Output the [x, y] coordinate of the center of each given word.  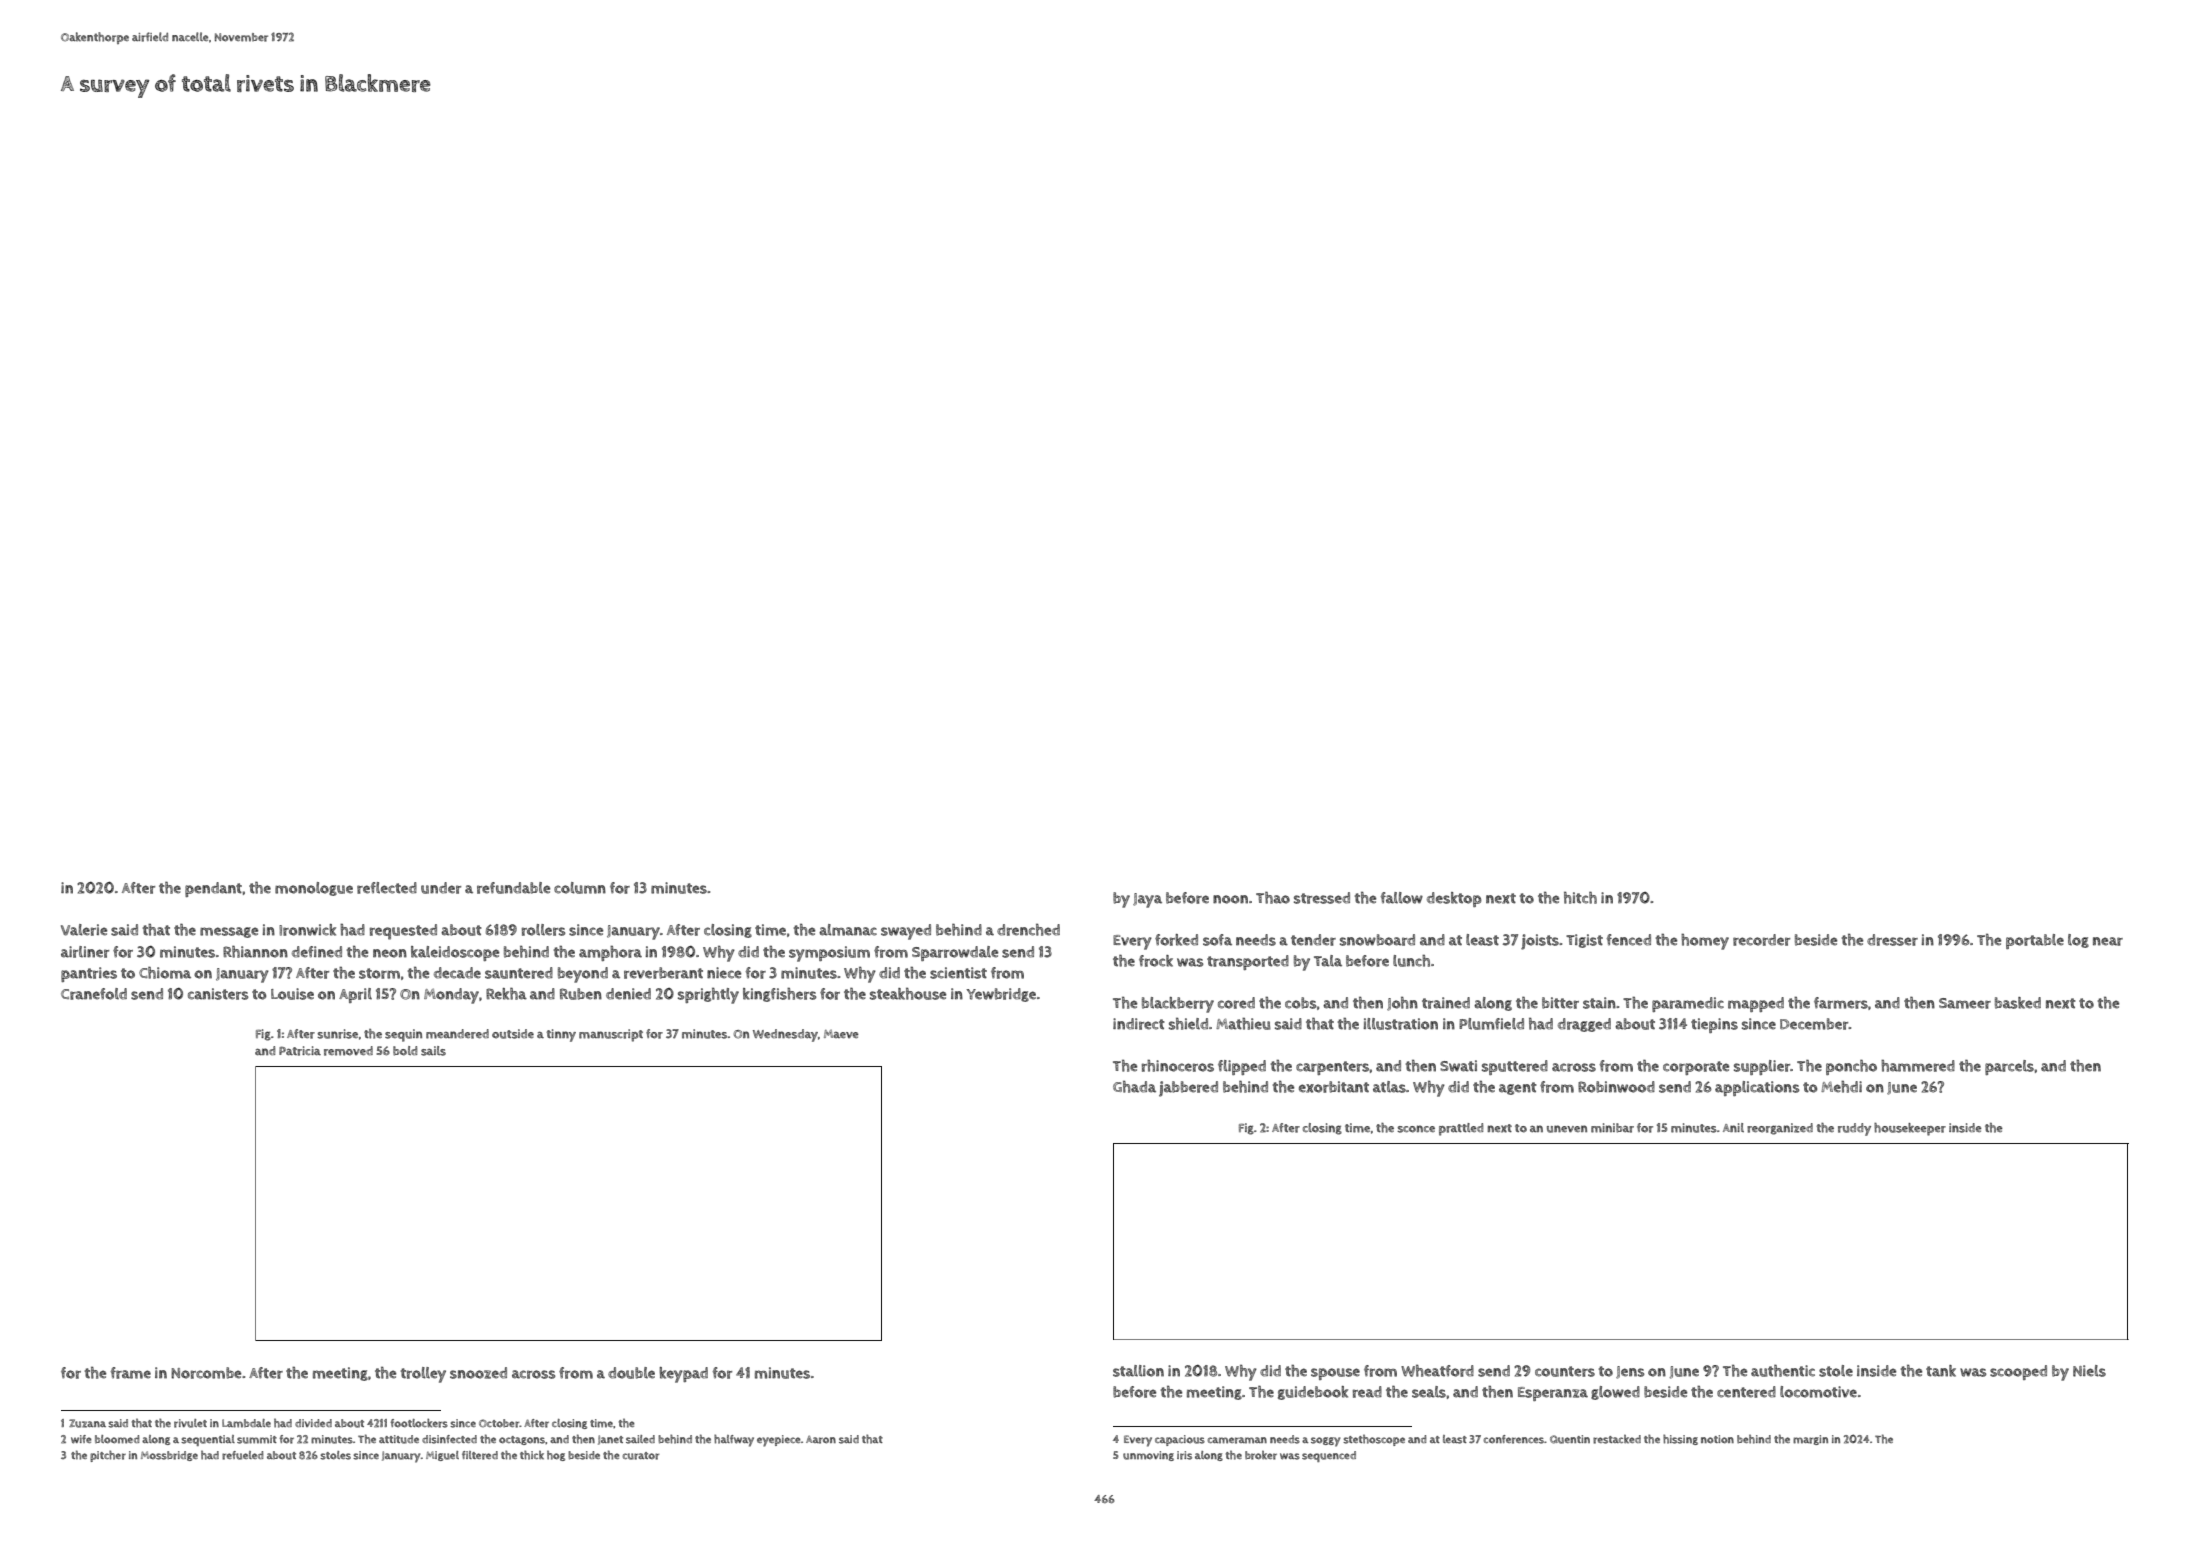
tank [1941, 1371]
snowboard [1377, 940]
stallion [1138, 1371]
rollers [544, 930]
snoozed [478, 1373]
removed [348, 1051]
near [2108, 941]
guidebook [1313, 1393]
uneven [1567, 1129]
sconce [1416, 1129]
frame [131, 1373]
